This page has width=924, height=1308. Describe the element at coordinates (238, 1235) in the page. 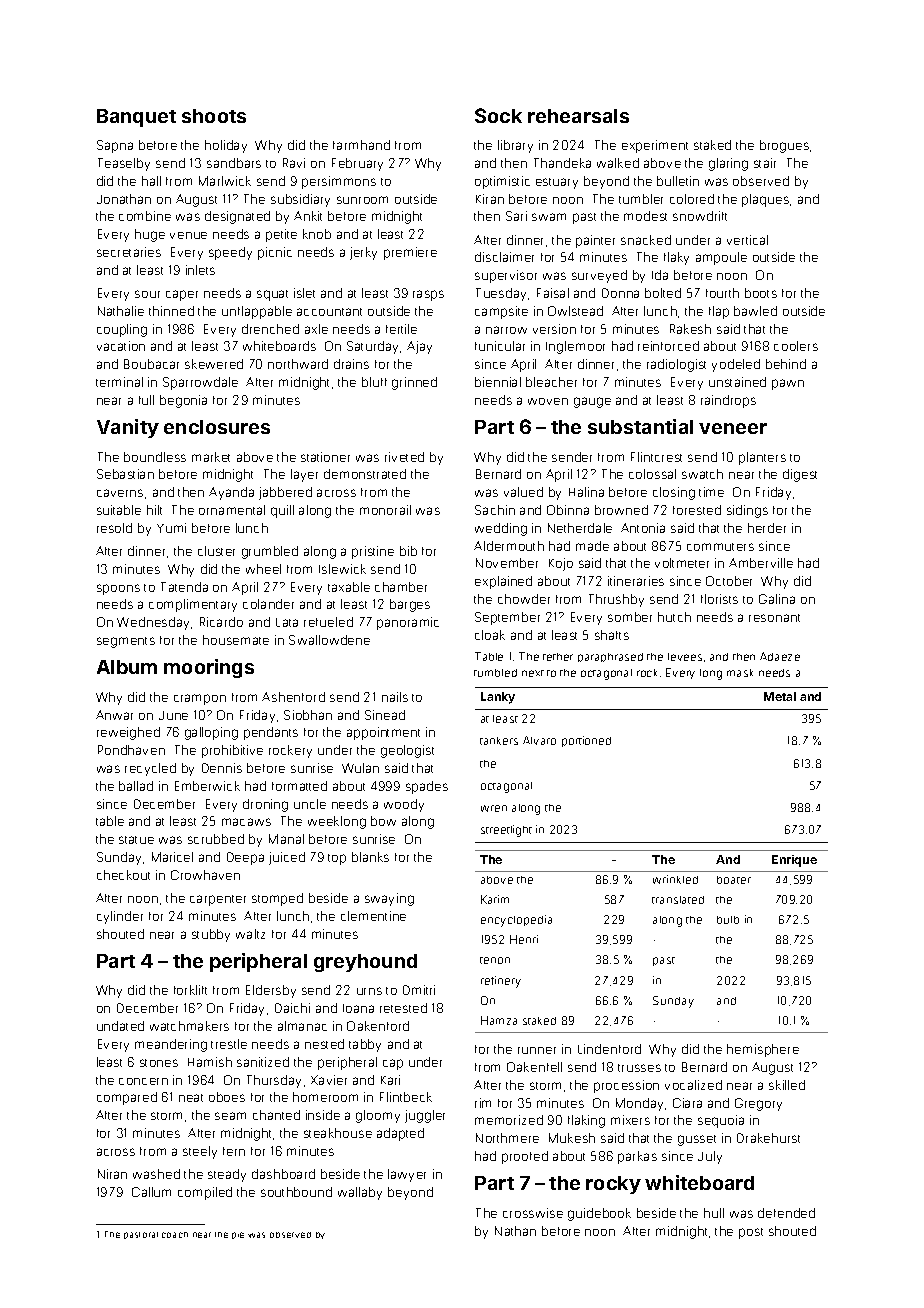

I see `pie` at that location.
